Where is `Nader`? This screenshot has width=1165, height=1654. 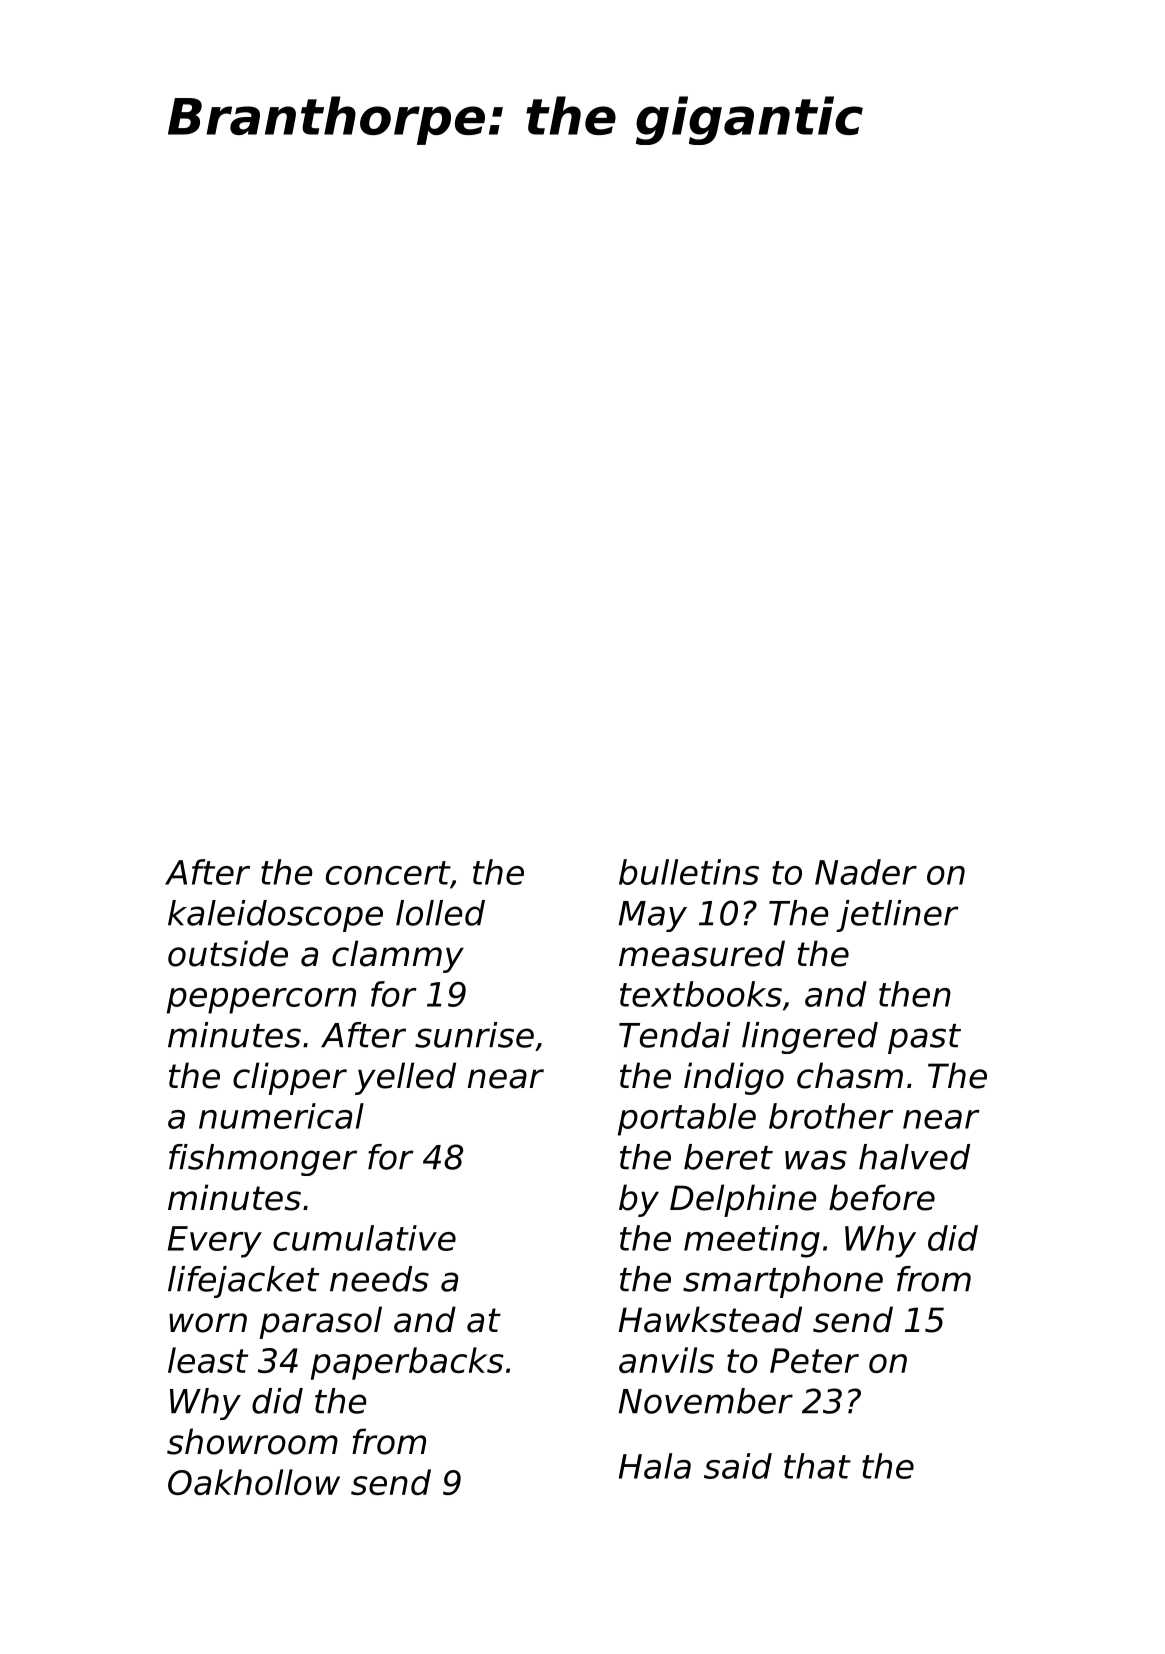 Nader is located at coordinates (866, 872).
